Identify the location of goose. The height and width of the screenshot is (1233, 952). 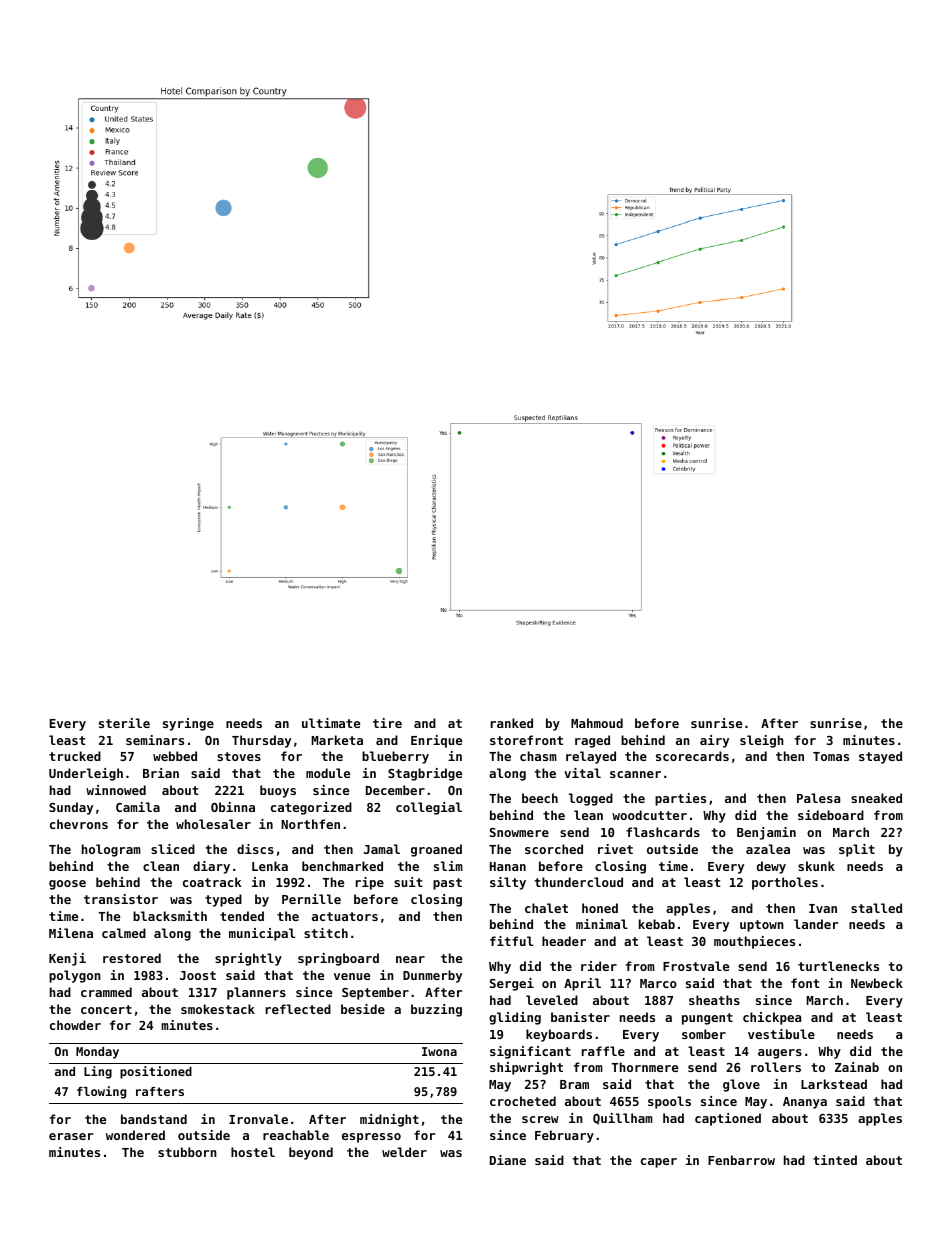
(67, 885).
